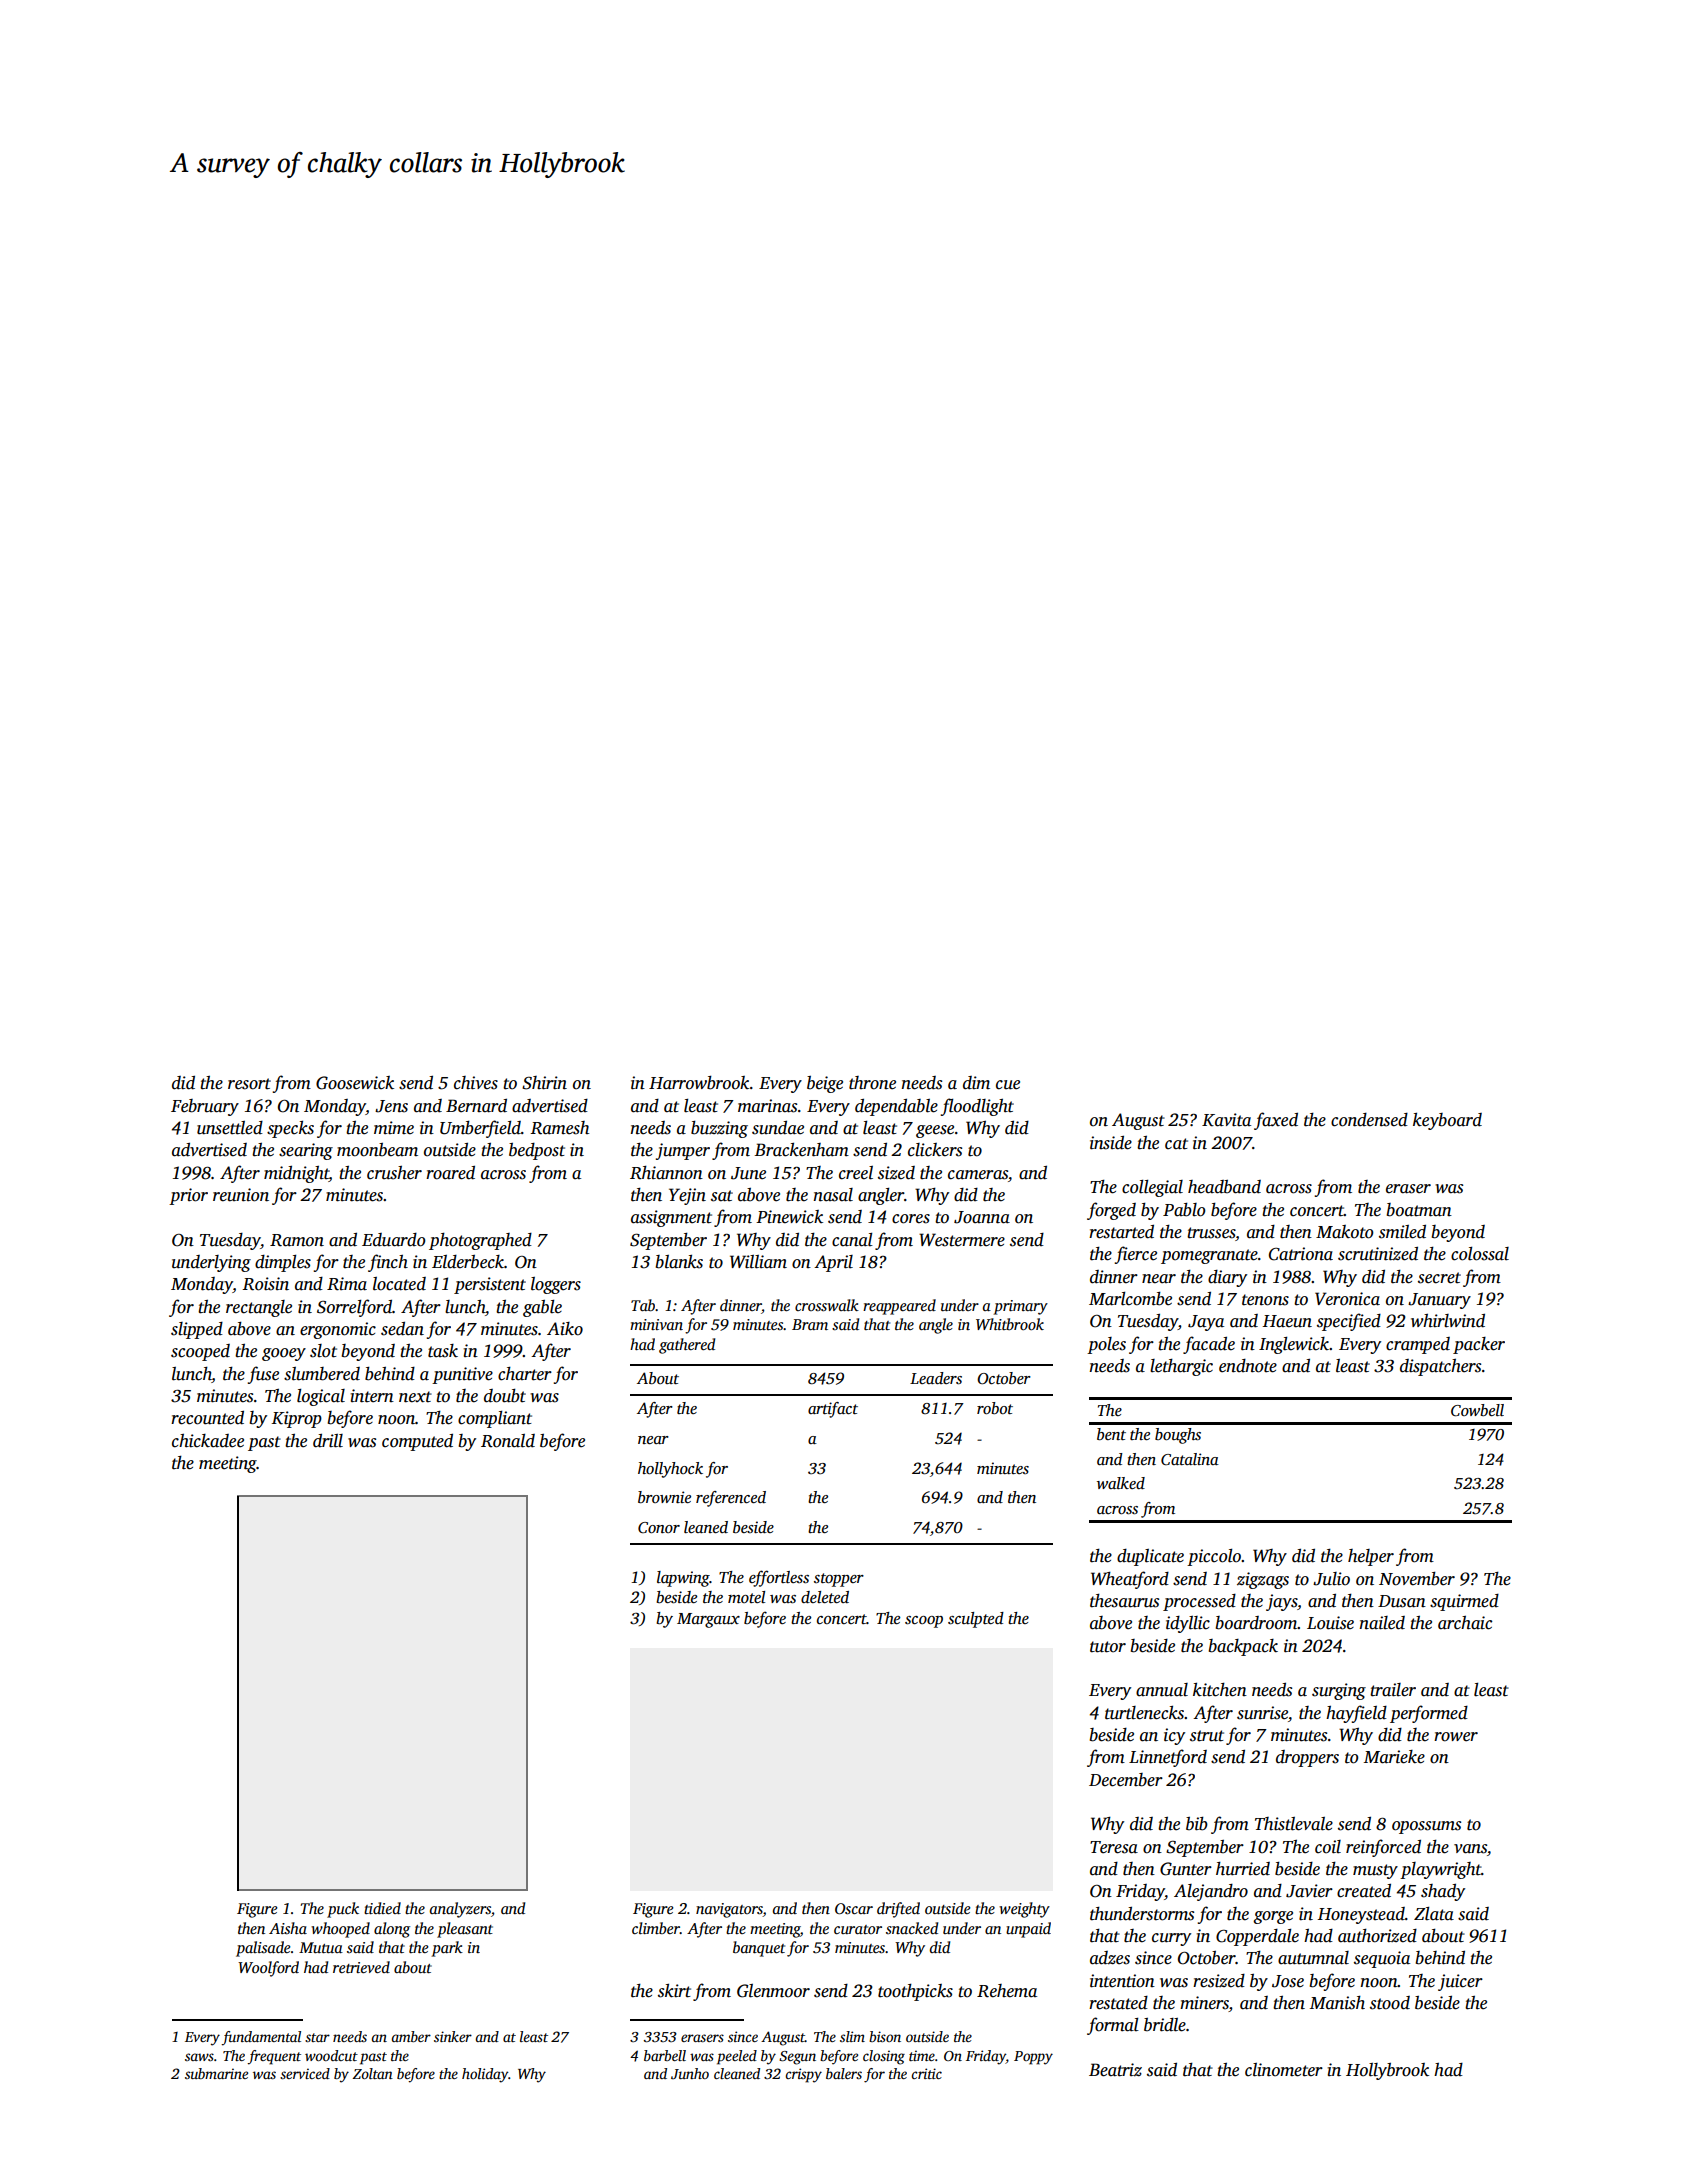 The image size is (1683, 2178). I want to click on stopper, so click(839, 1580).
